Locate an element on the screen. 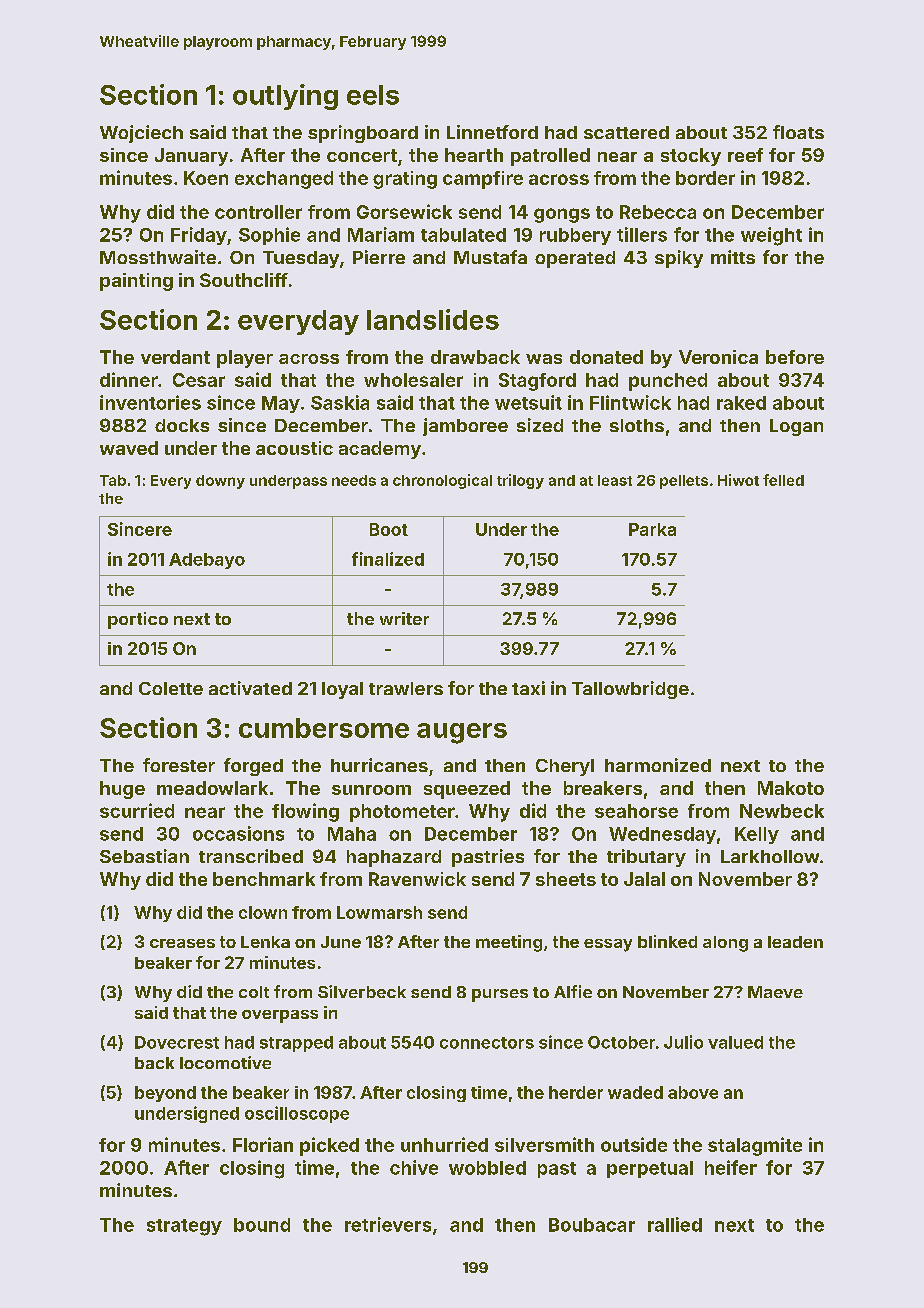 The height and width of the screenshot is (1308, 924). herder is located at coordinates (576, 1092).
